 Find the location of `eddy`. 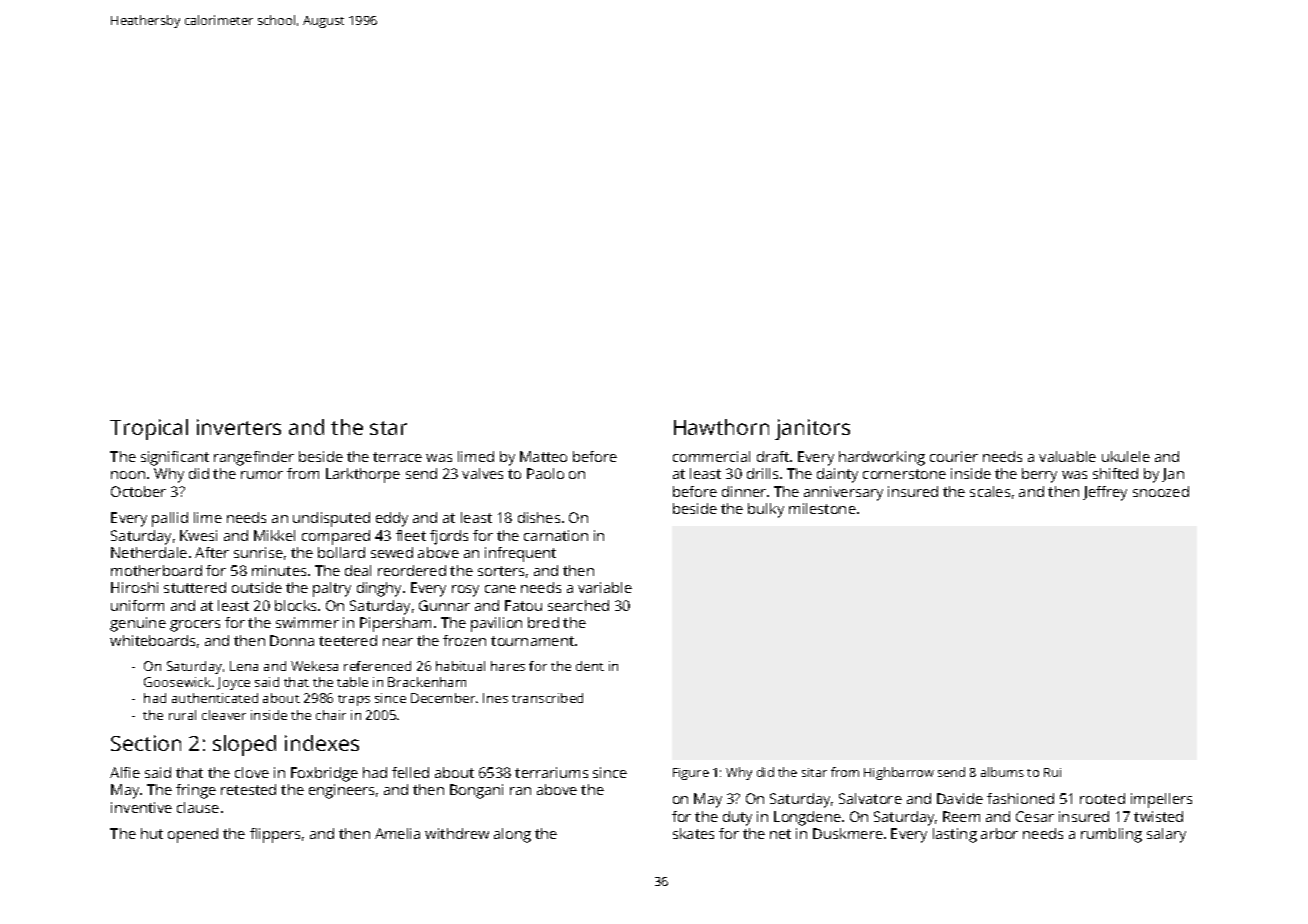

eddy is located at coordinates (392, 519).
